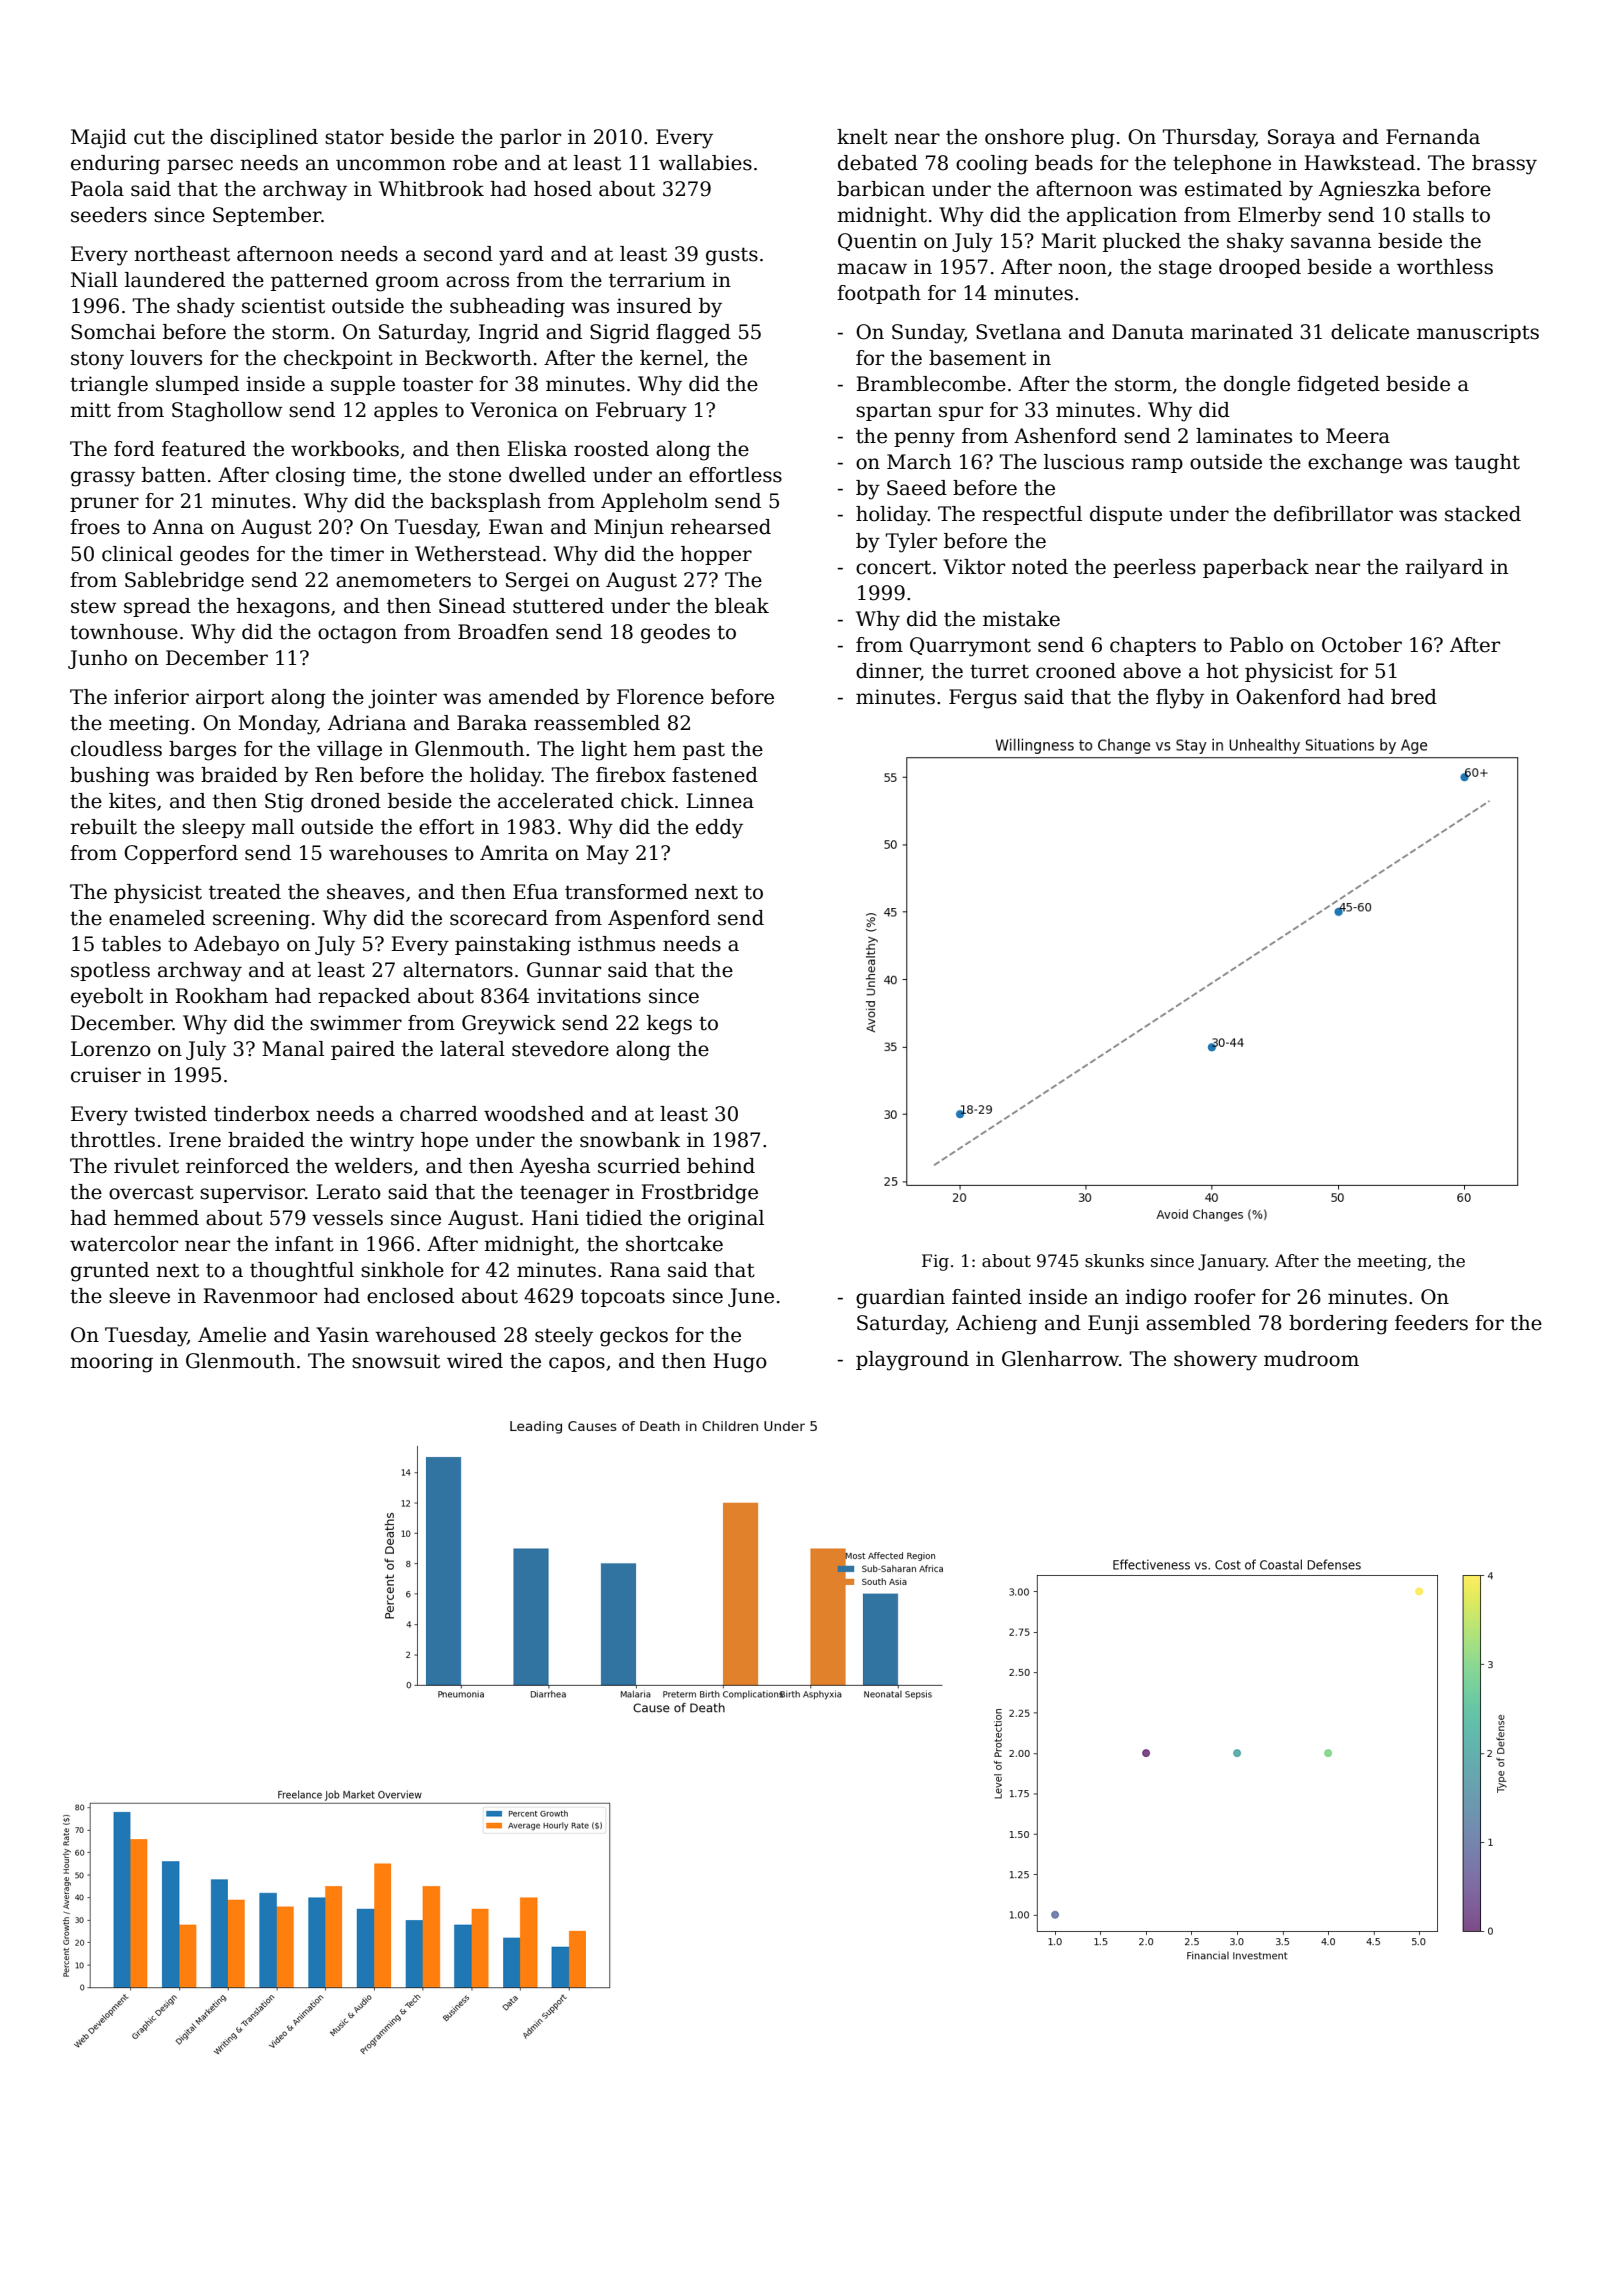  What do you see at coordinates (232, 1335) in the document?
I see `Amelie` at bounding box center [232, 1335].
